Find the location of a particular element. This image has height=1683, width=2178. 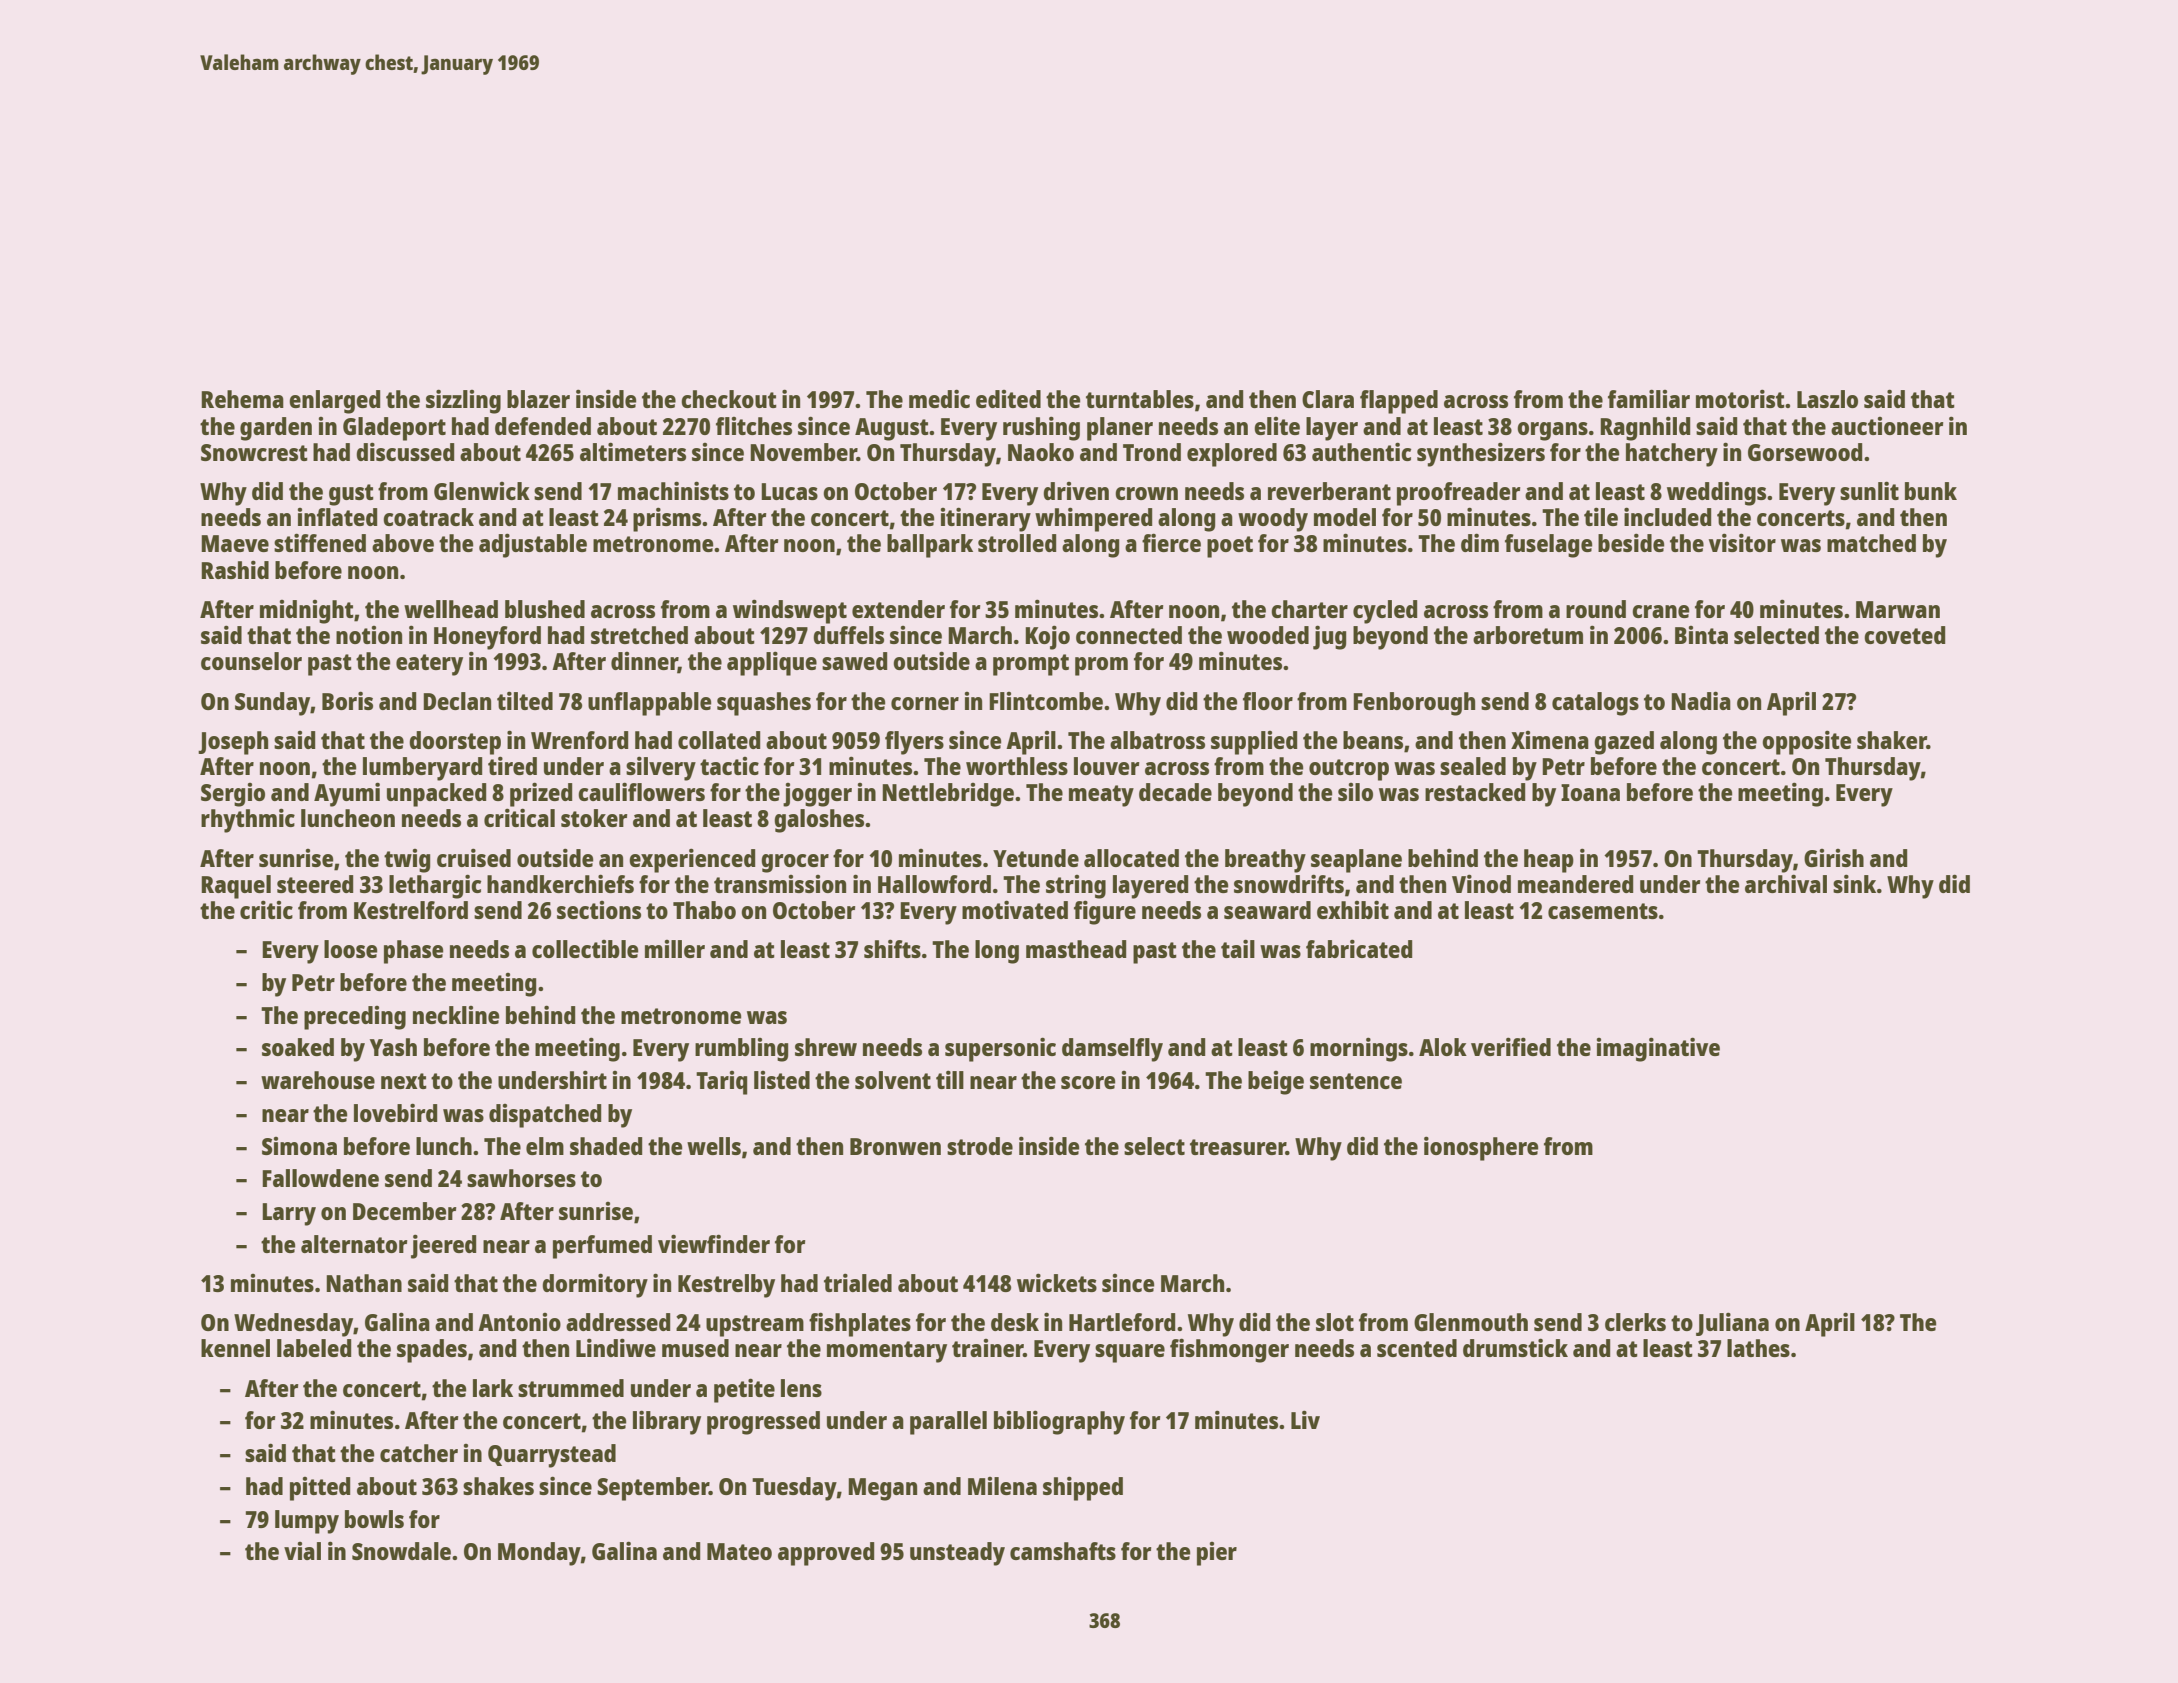

Liv is located at coordinates (1305, 1419).
